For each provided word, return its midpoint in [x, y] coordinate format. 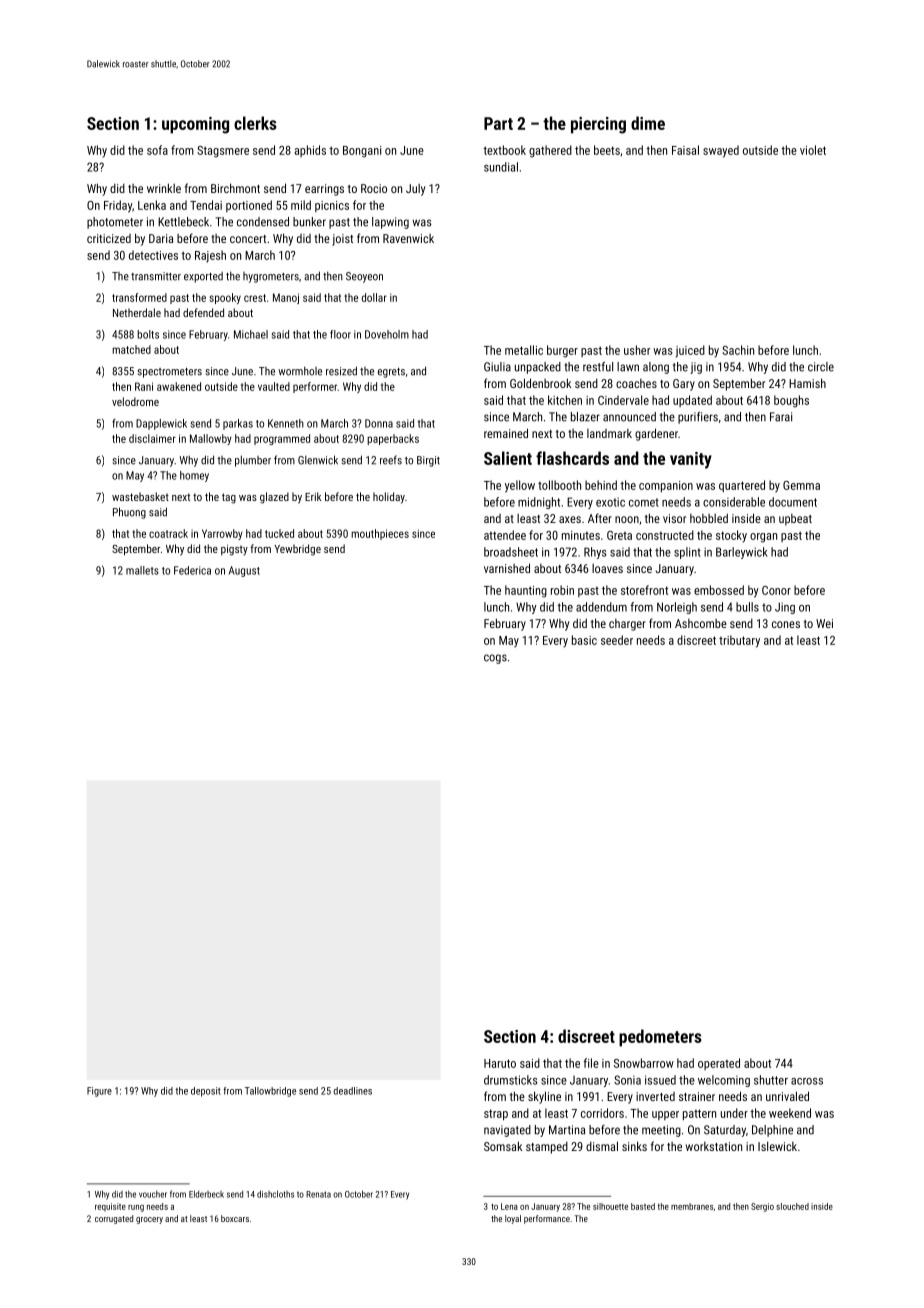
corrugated [114, 1219]
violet [813, 150]
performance [547, 1219]
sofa [157, 150]
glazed [274, 498]
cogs [495, 659]
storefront [644, 590]
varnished [507, 568]
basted [643, 1206]
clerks [255, 123]
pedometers [660, 1038]
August [244, 571]
